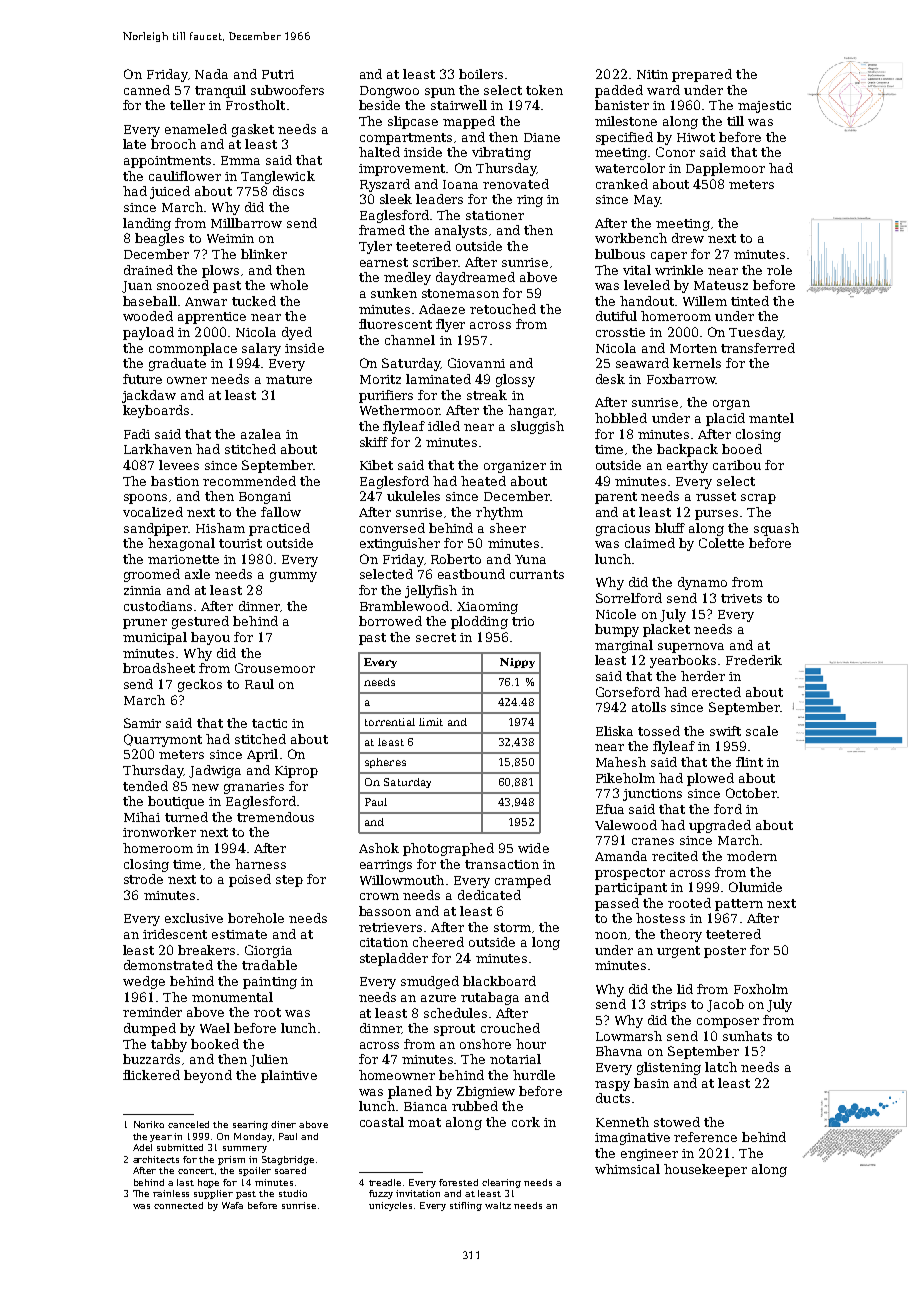 This image has height=1308, width=924. Describe the element at coordinates (211, 74) in the image. I see `Nada` at that location.
